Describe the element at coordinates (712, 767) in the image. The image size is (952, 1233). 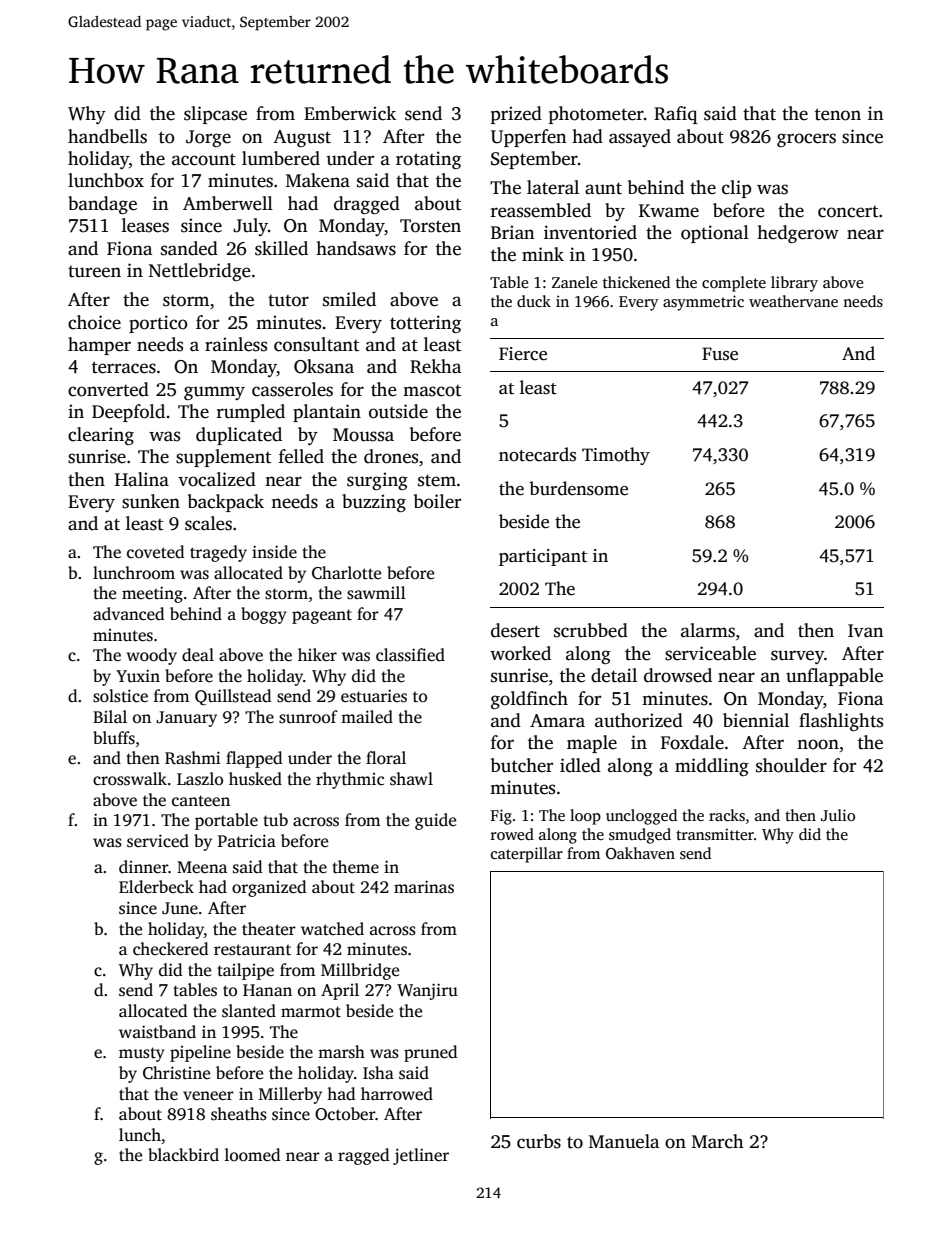
I see `middling` at that location.
